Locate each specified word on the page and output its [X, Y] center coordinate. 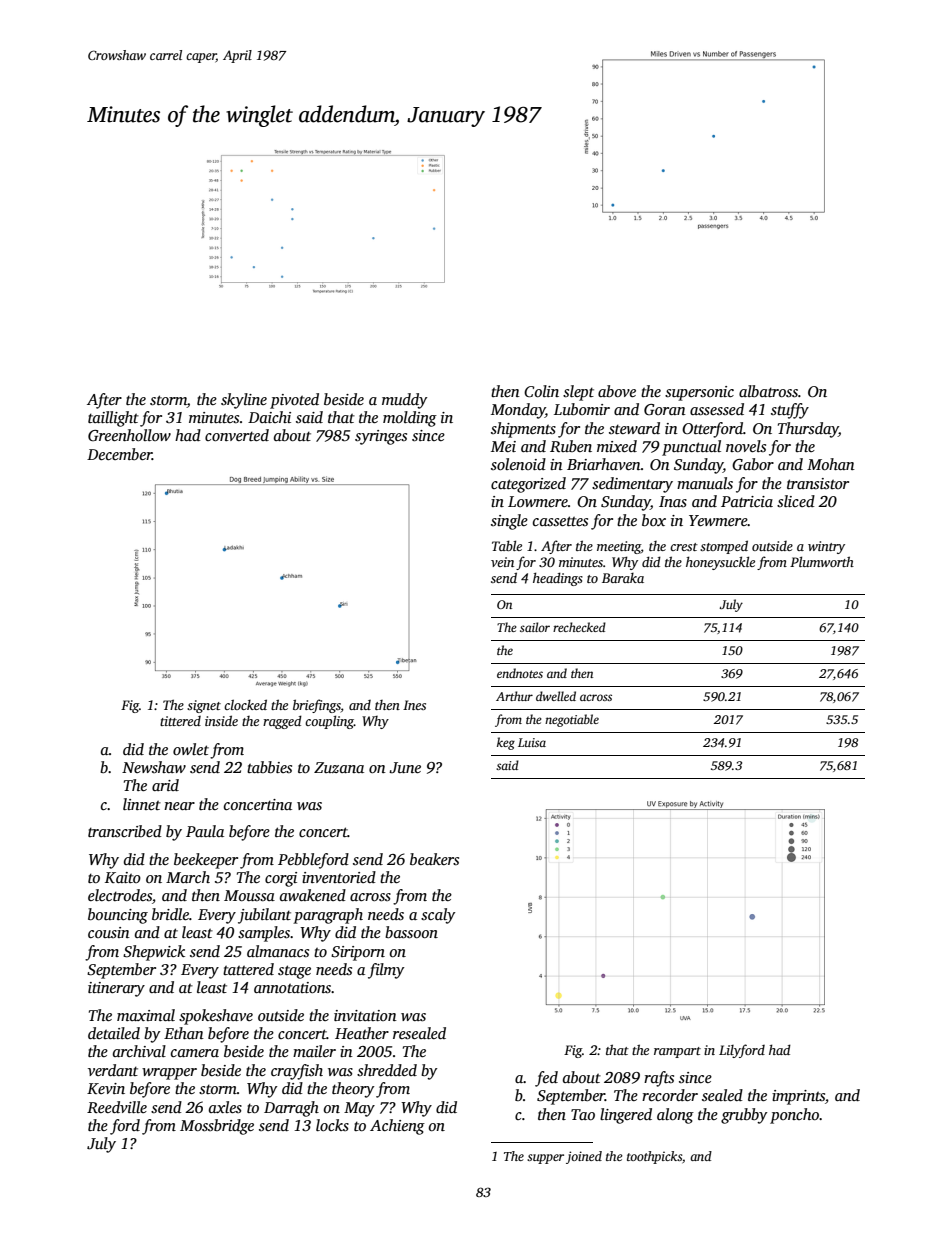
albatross [768, 391]
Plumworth [822, 561]
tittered [180, 721]
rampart [677, 1052]
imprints [798, 1097]
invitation [365, 1015]
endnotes [520, 673]
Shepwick [154, 953]
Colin [541, 391]
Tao [583, 1114]
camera [195, 1053]
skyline [244, 401]
